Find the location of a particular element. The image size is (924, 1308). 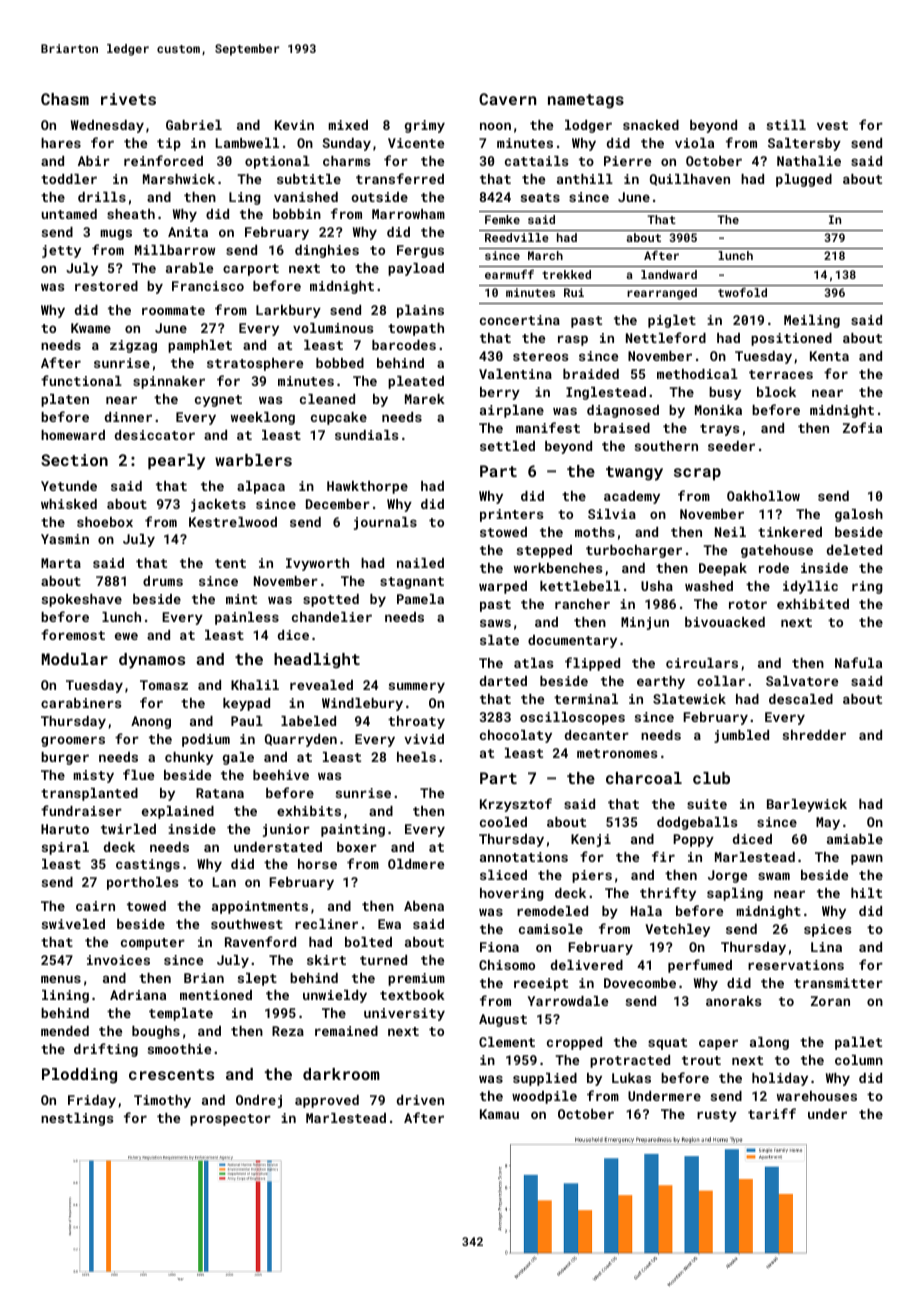

block is located at coordinates (776, 392).
